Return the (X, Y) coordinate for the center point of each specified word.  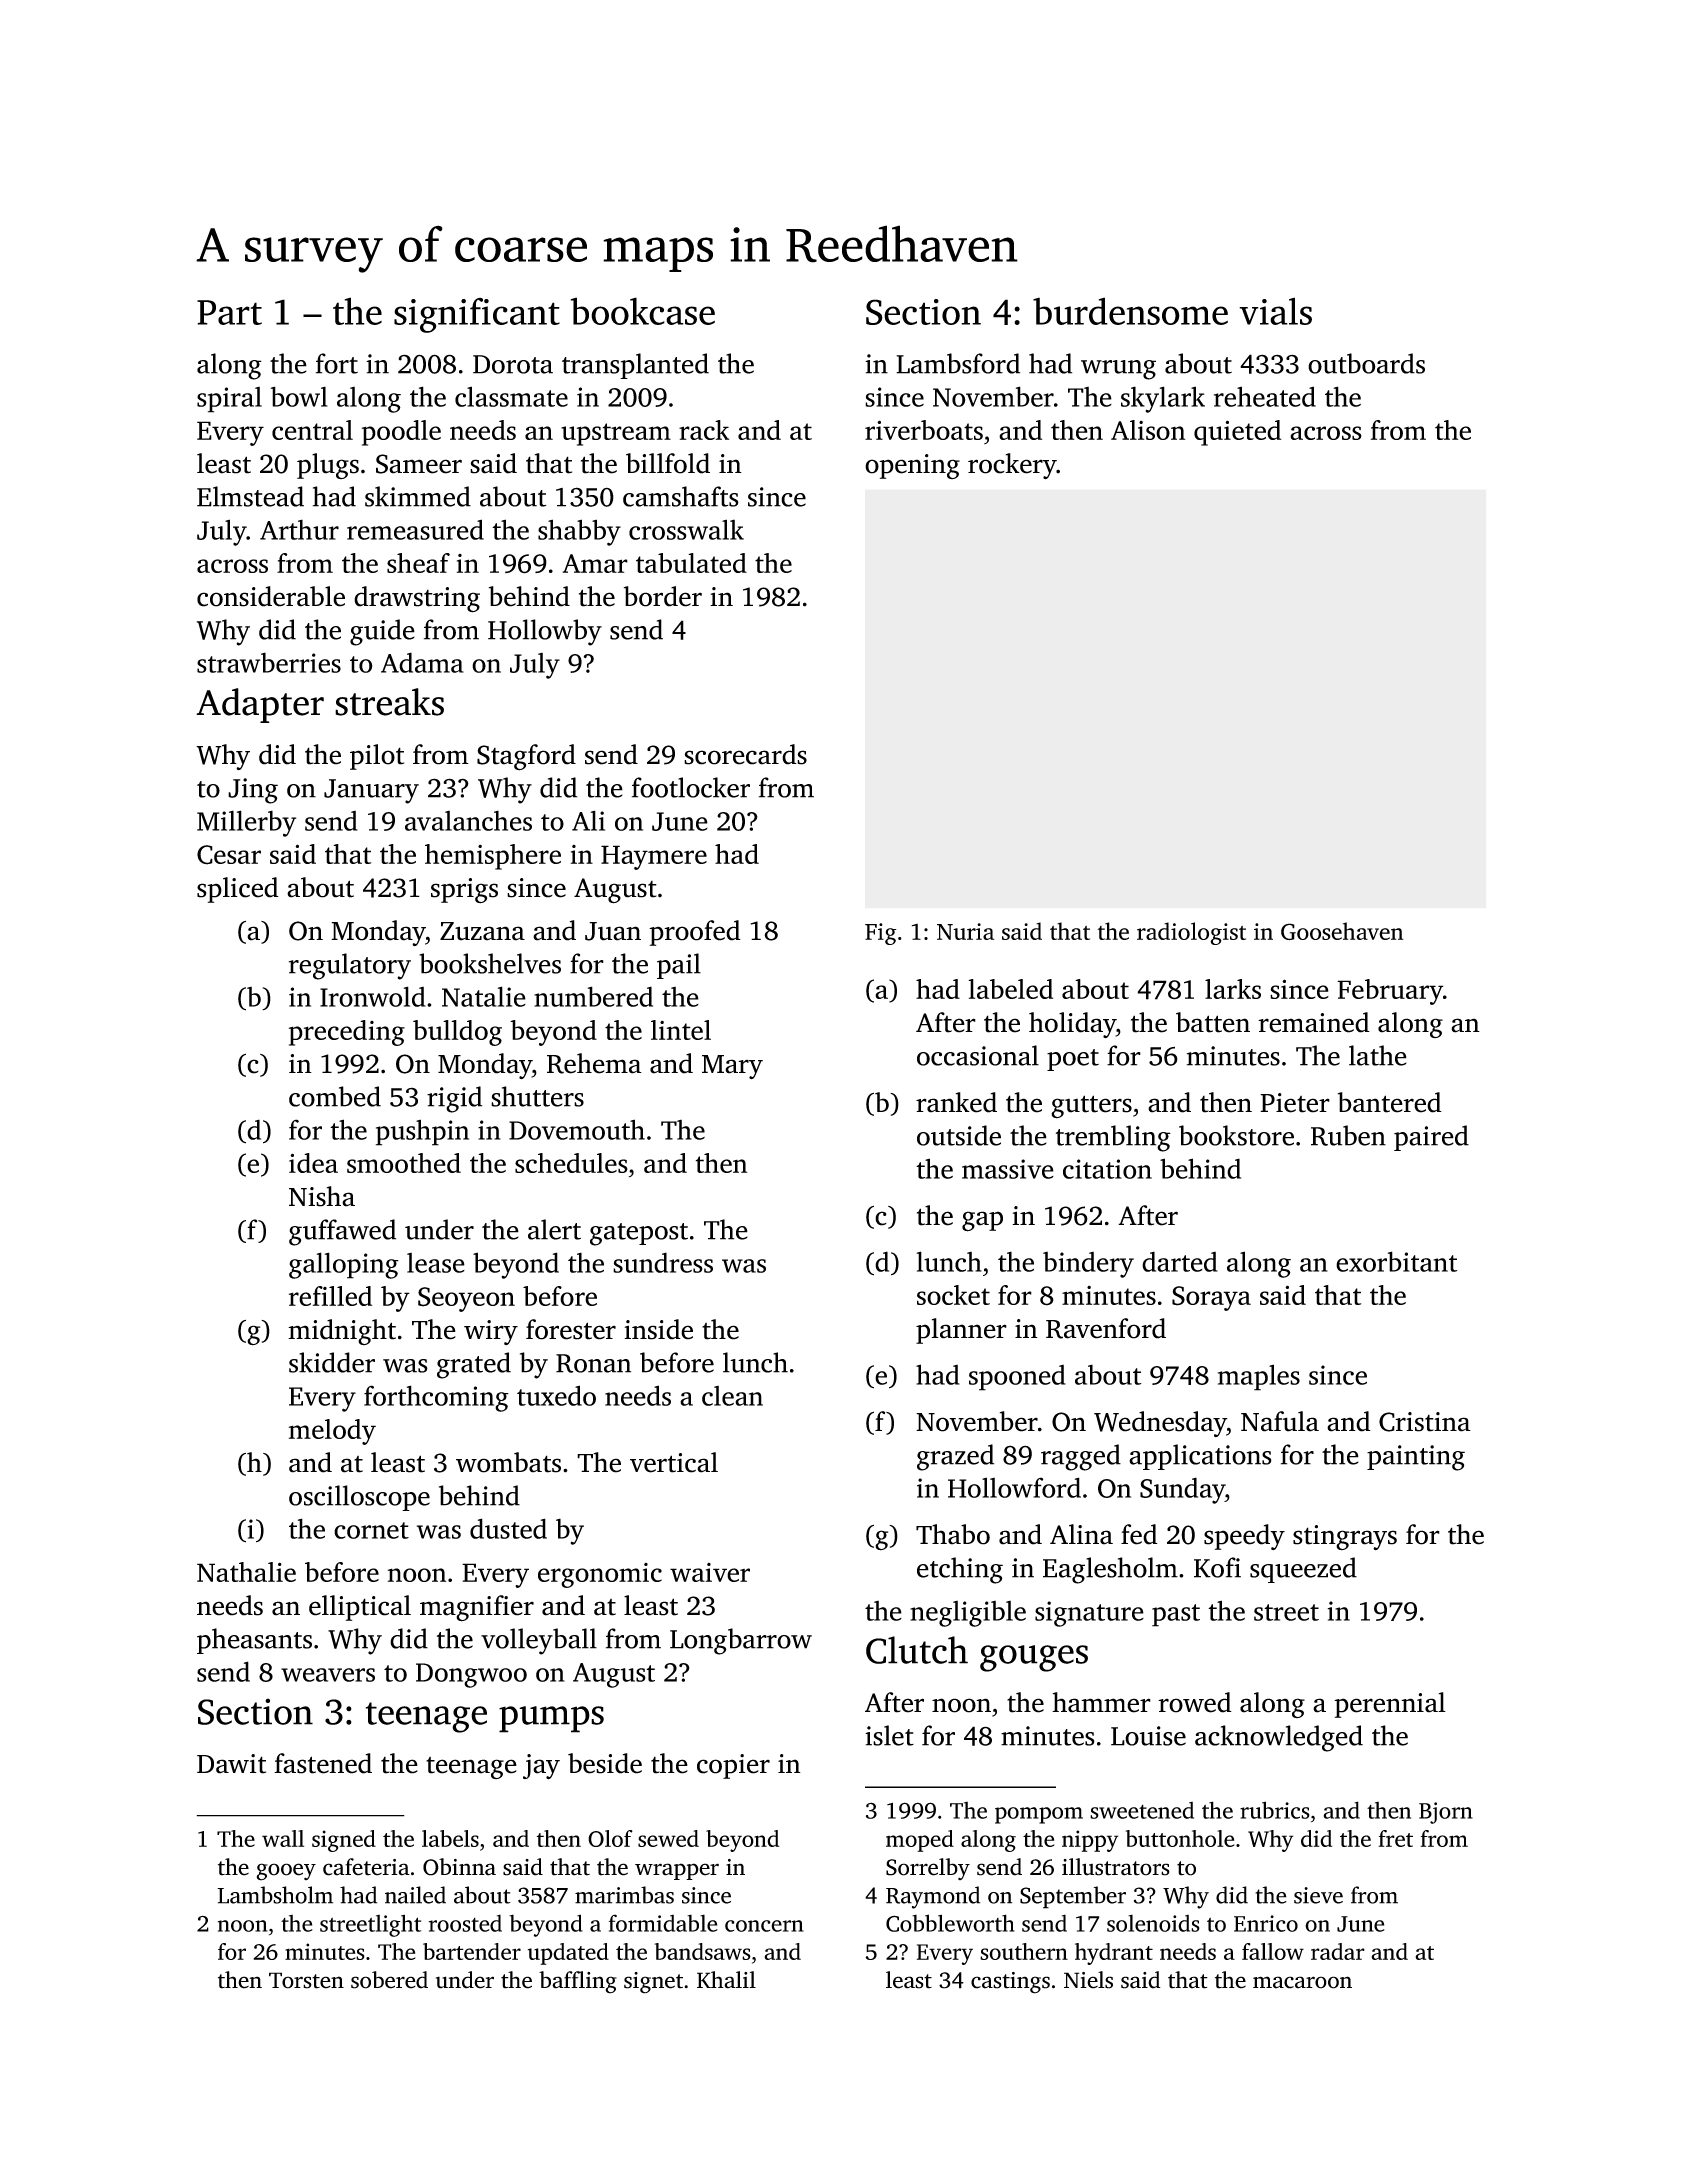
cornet (371, 1530)
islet (889, 1735)
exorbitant (1397, 1261)
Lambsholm (275, 1895)
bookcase (643, 311)
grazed (955, 1457)
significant (477, 315)
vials (1275, 311)
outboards (1366, 363)
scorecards (745, 754)
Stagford (526, 757)
